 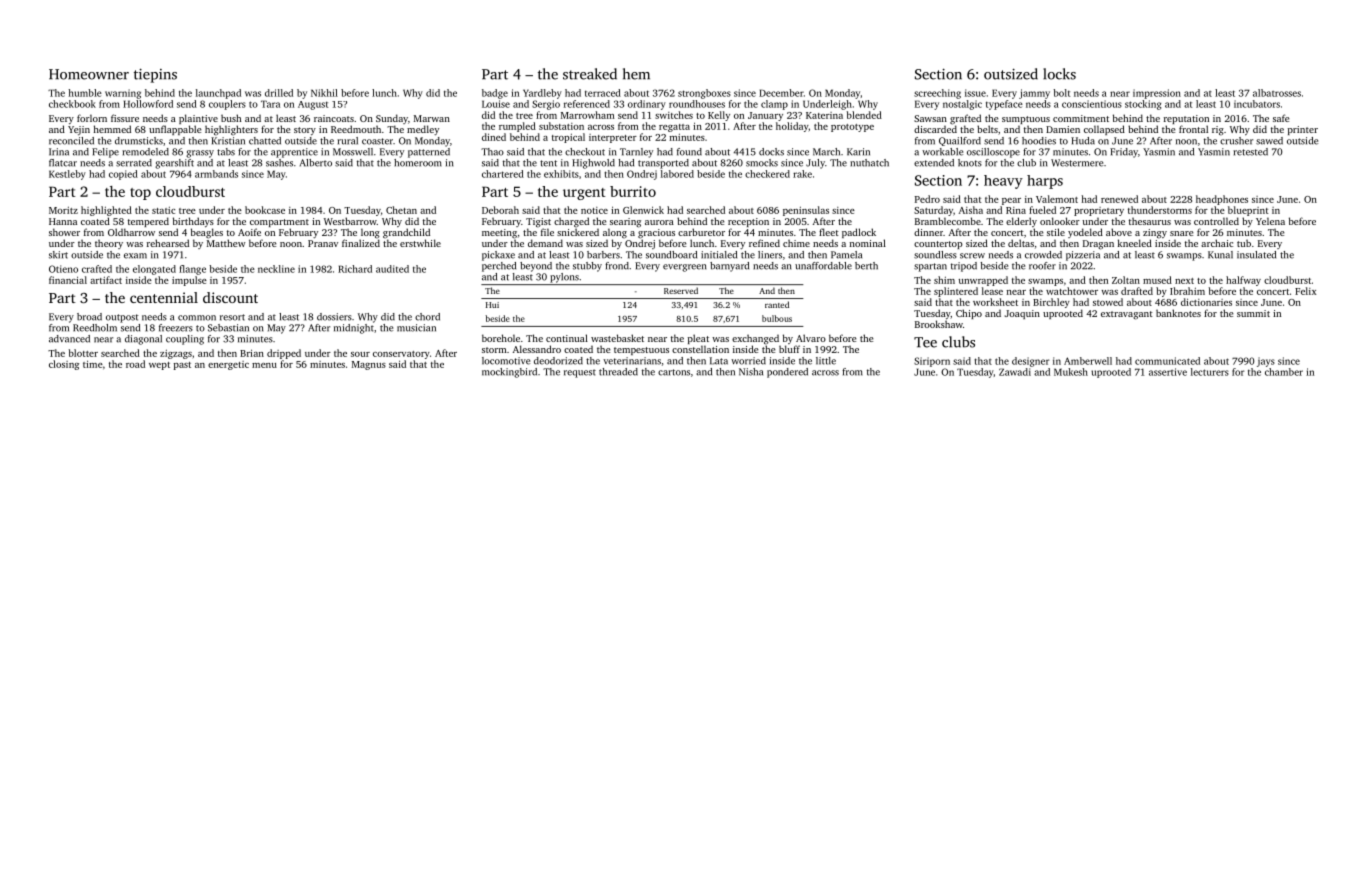 What do you see at coordinates (1059, 74) in the screenshot?
I see `locks` at bounding box center [1059, 74].
